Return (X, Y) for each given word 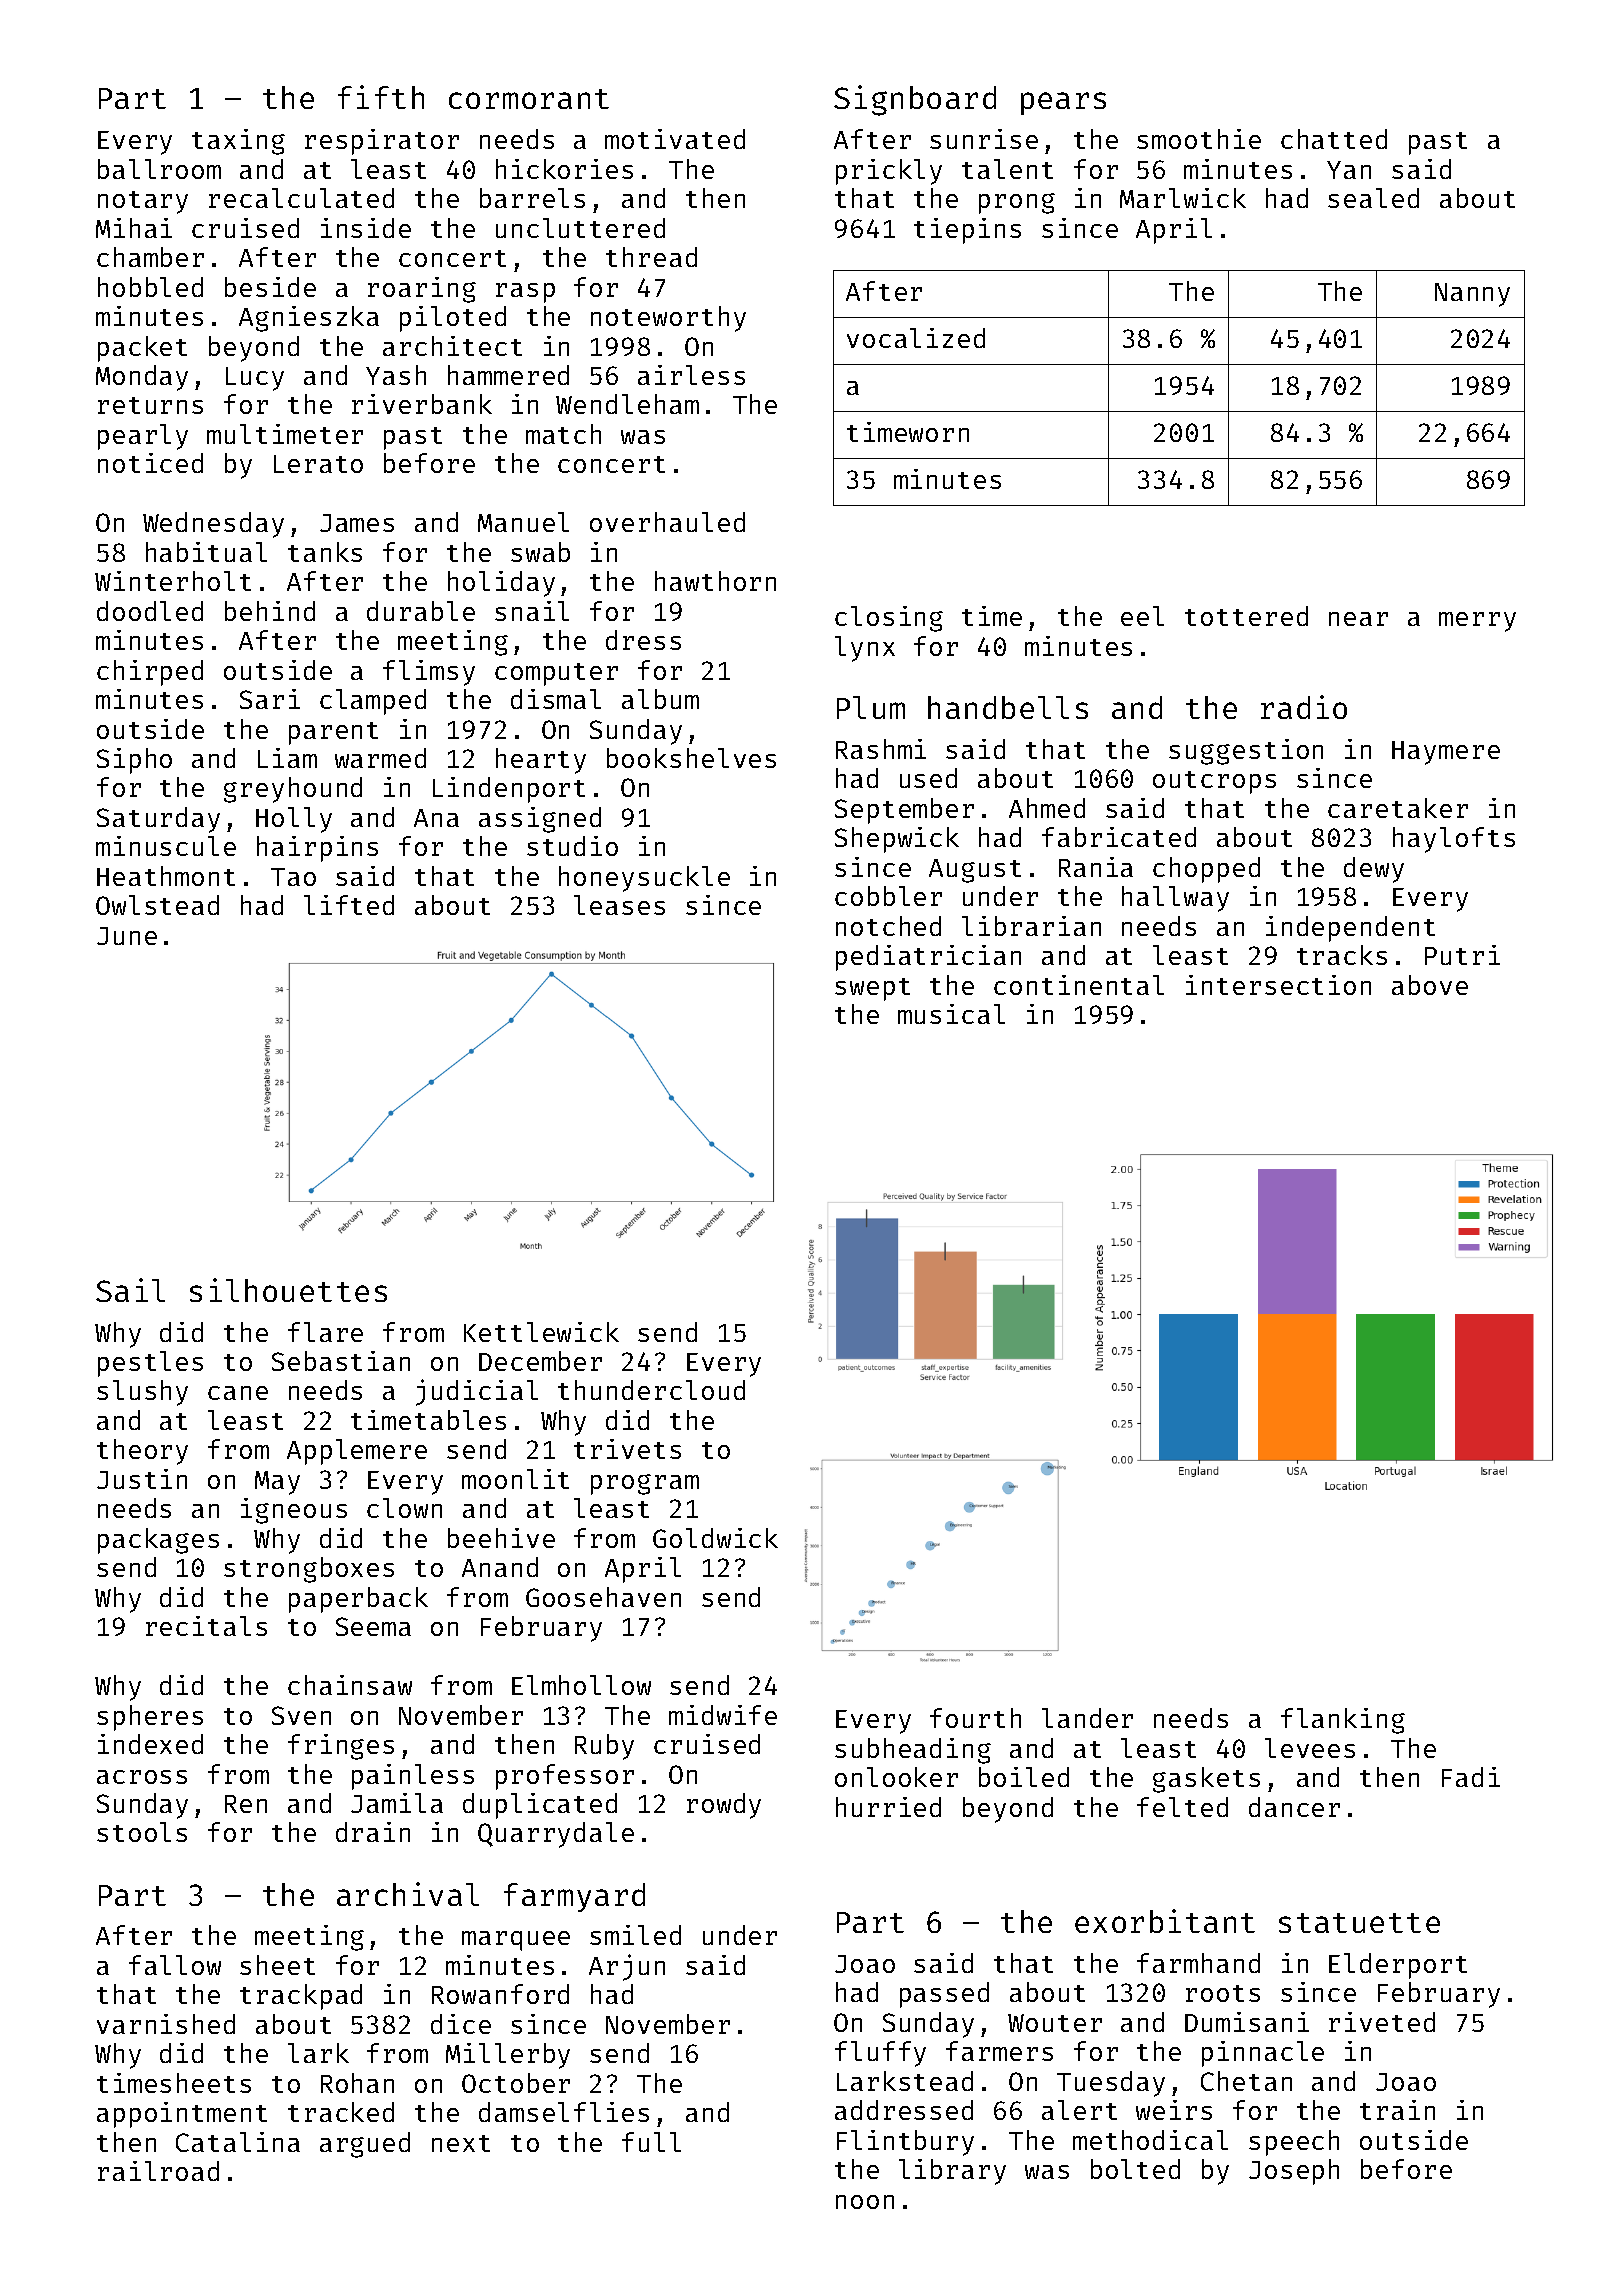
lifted (349, 905)
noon (865, 2202)
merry (1477, 622)
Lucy (255, 379)
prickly (889, 172)
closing (889, 619)
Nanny (1472, 295)
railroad (158, 2171)
